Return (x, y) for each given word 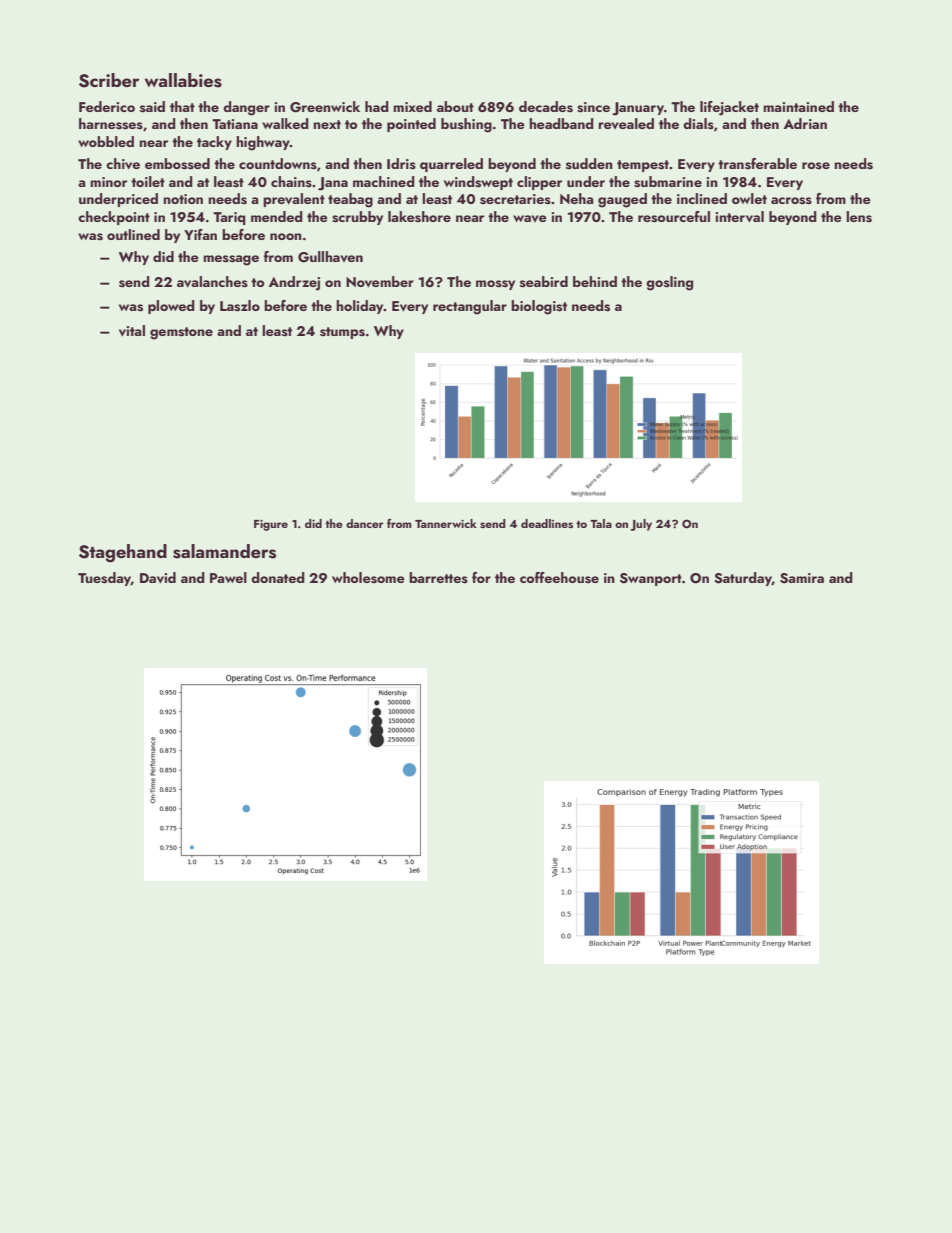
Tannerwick (446, 523)
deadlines (547, 523)
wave (530, 218)
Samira (802, 578)
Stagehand (123, 553)
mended (277, 216)
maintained (798, 106)
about (455, 106)
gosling (669, 283)
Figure (271, 525)
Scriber (109, 80)
